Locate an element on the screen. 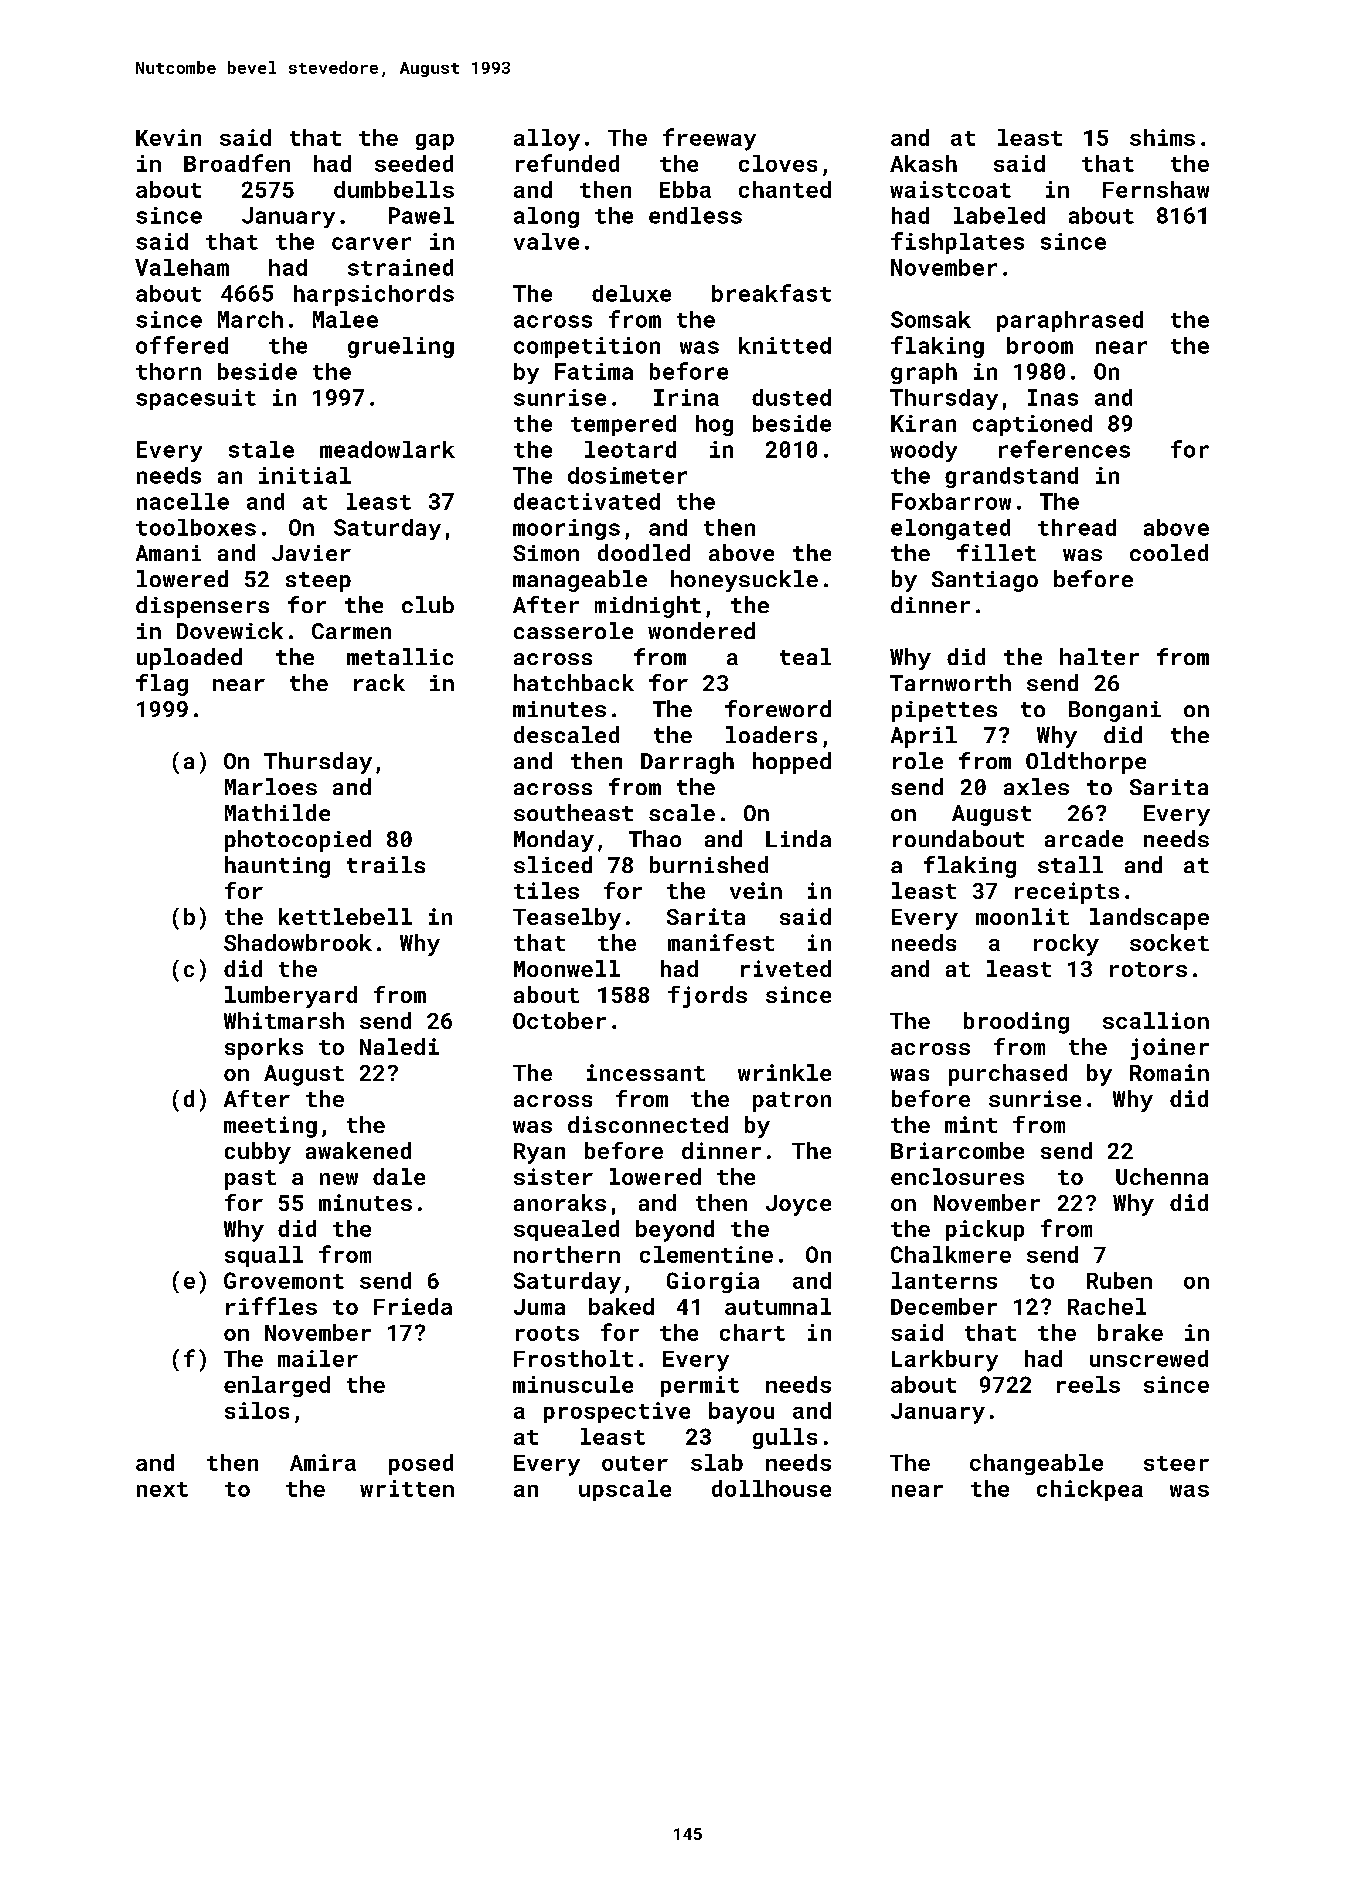 This screenshot has width=1345, height=1902. dollhouse is located at coordinates (771, 1488).
